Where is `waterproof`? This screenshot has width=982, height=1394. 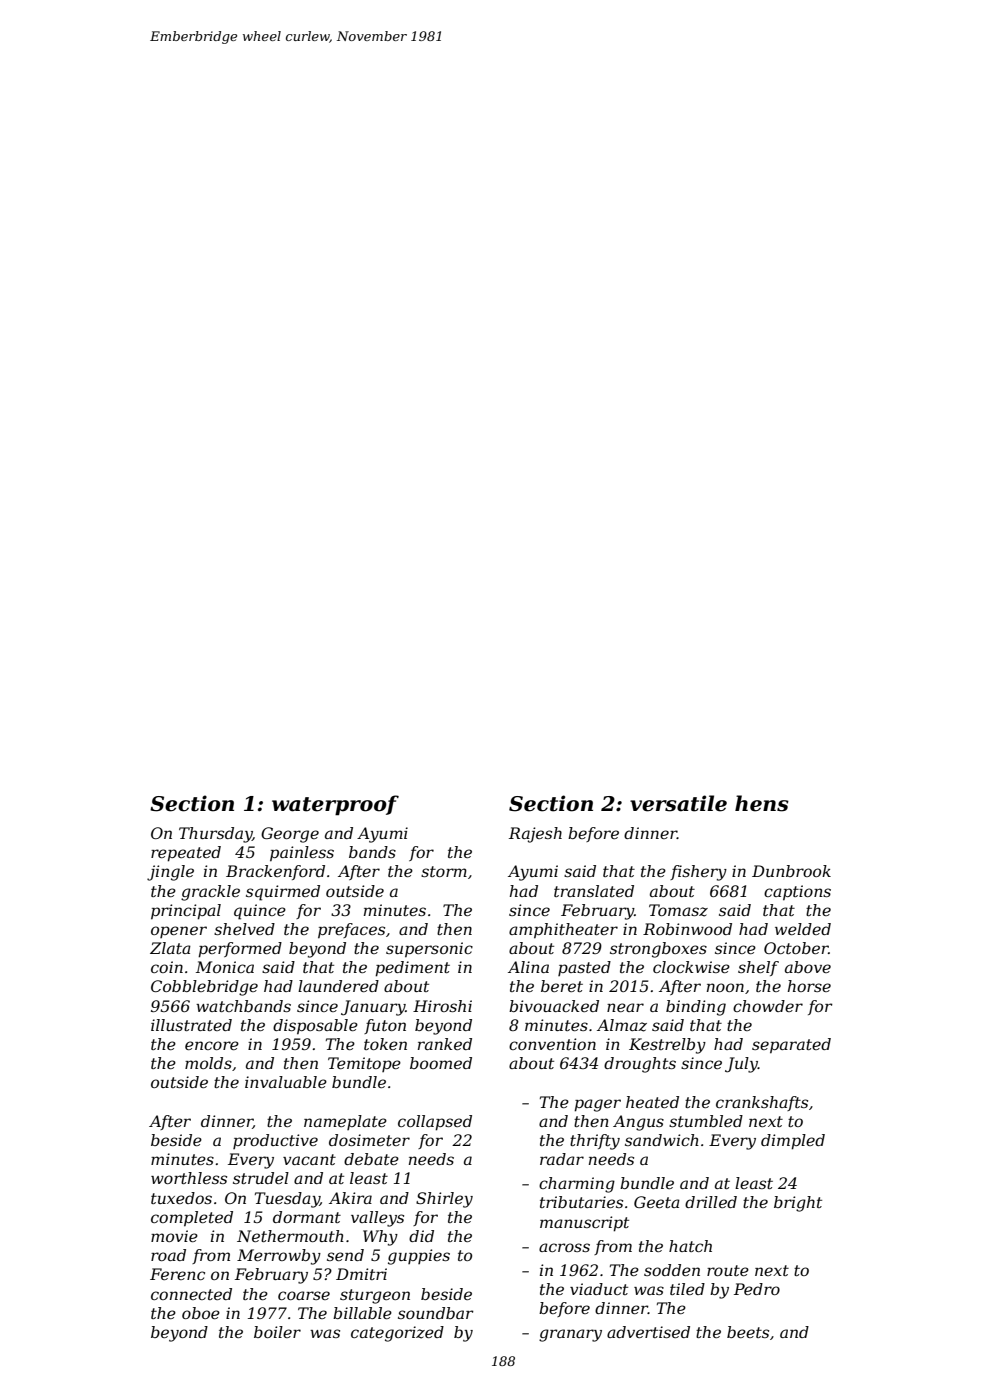
waterproof is located at coordinates (335, 805).
